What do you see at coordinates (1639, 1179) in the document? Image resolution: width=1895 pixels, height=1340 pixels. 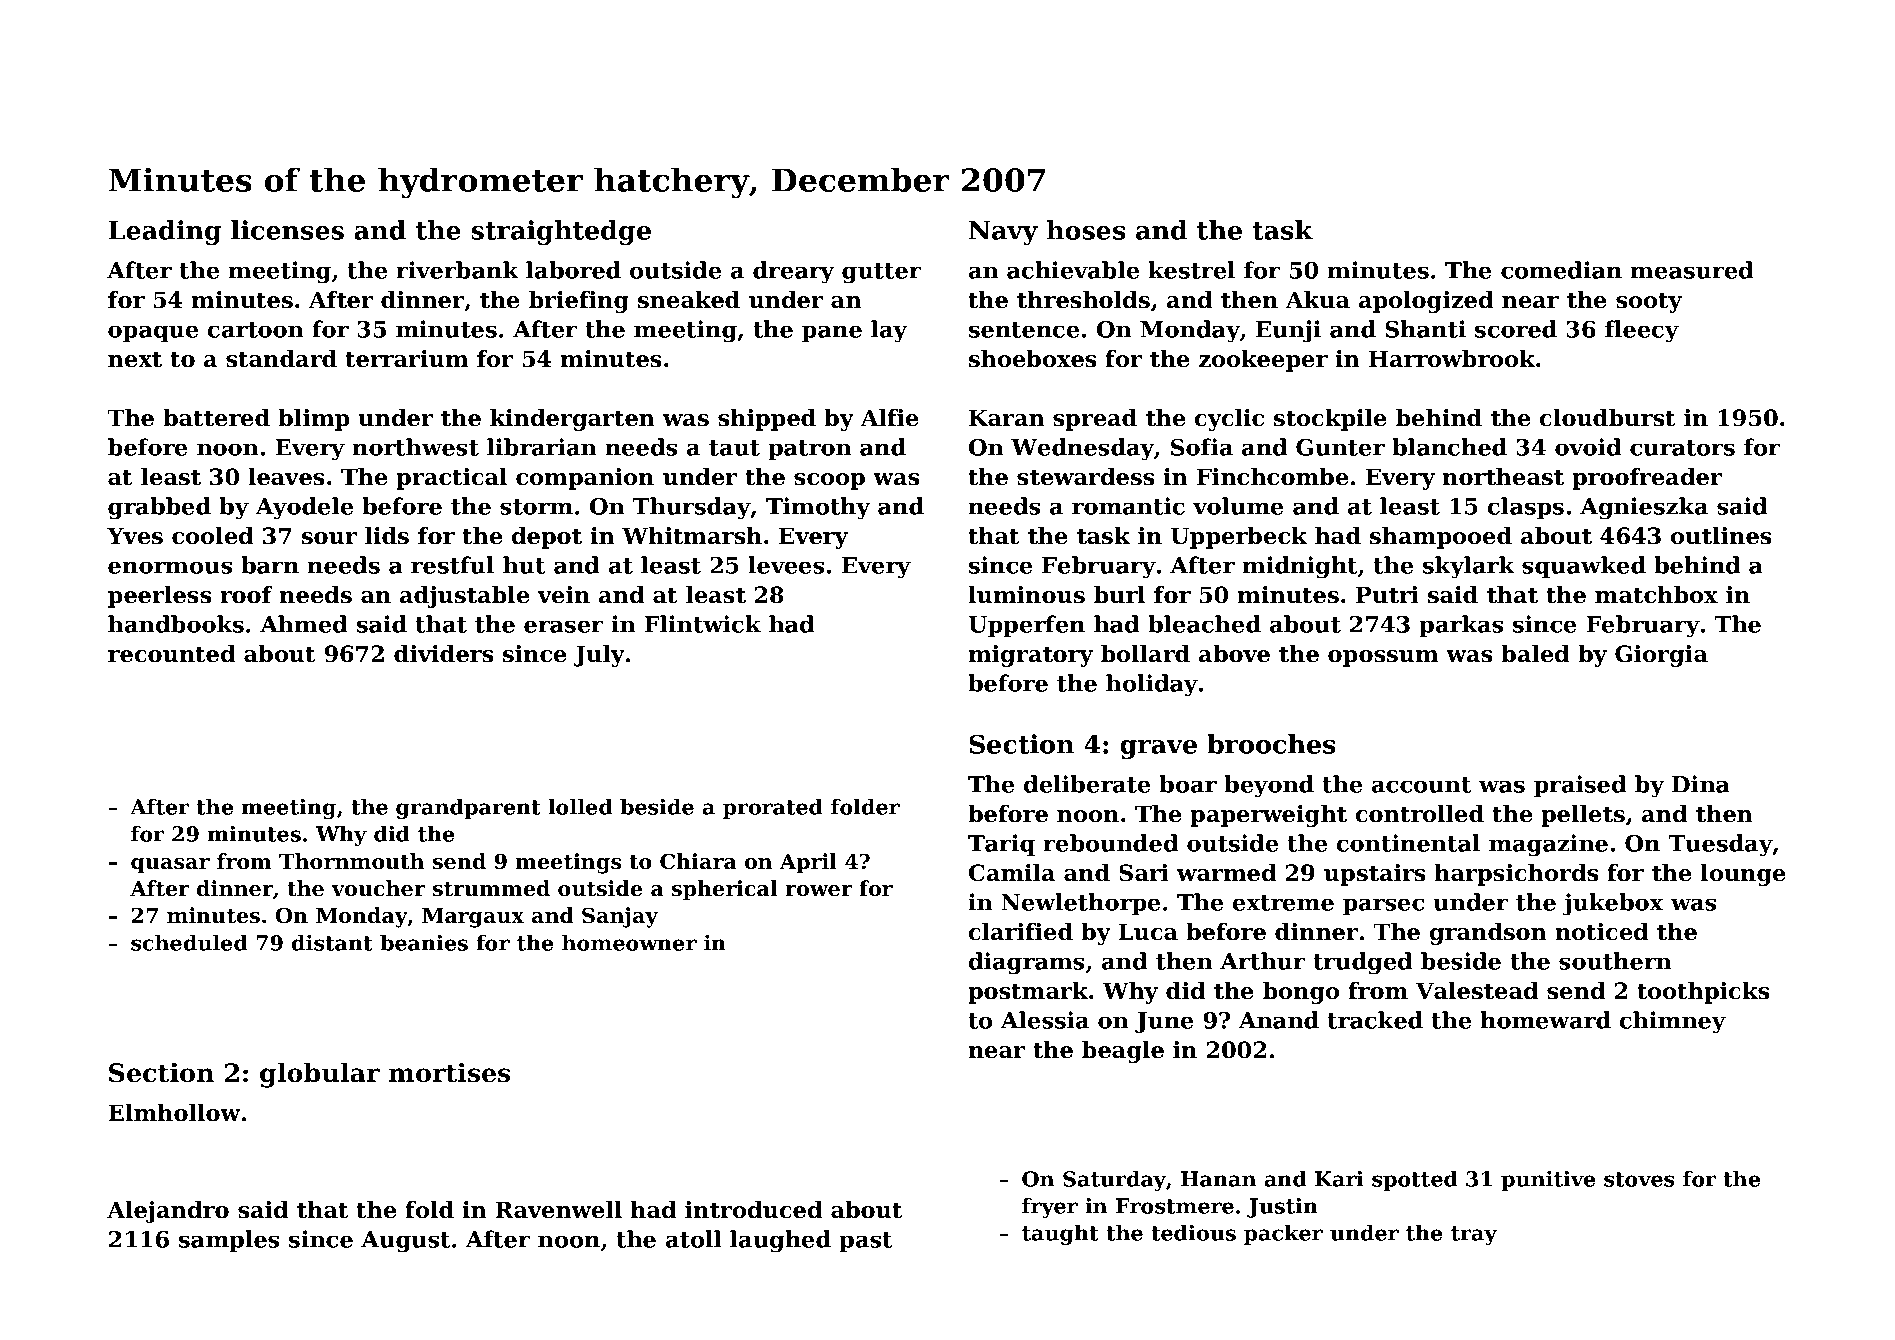 I see `stoves` at bounding box center [1639, 1179].
